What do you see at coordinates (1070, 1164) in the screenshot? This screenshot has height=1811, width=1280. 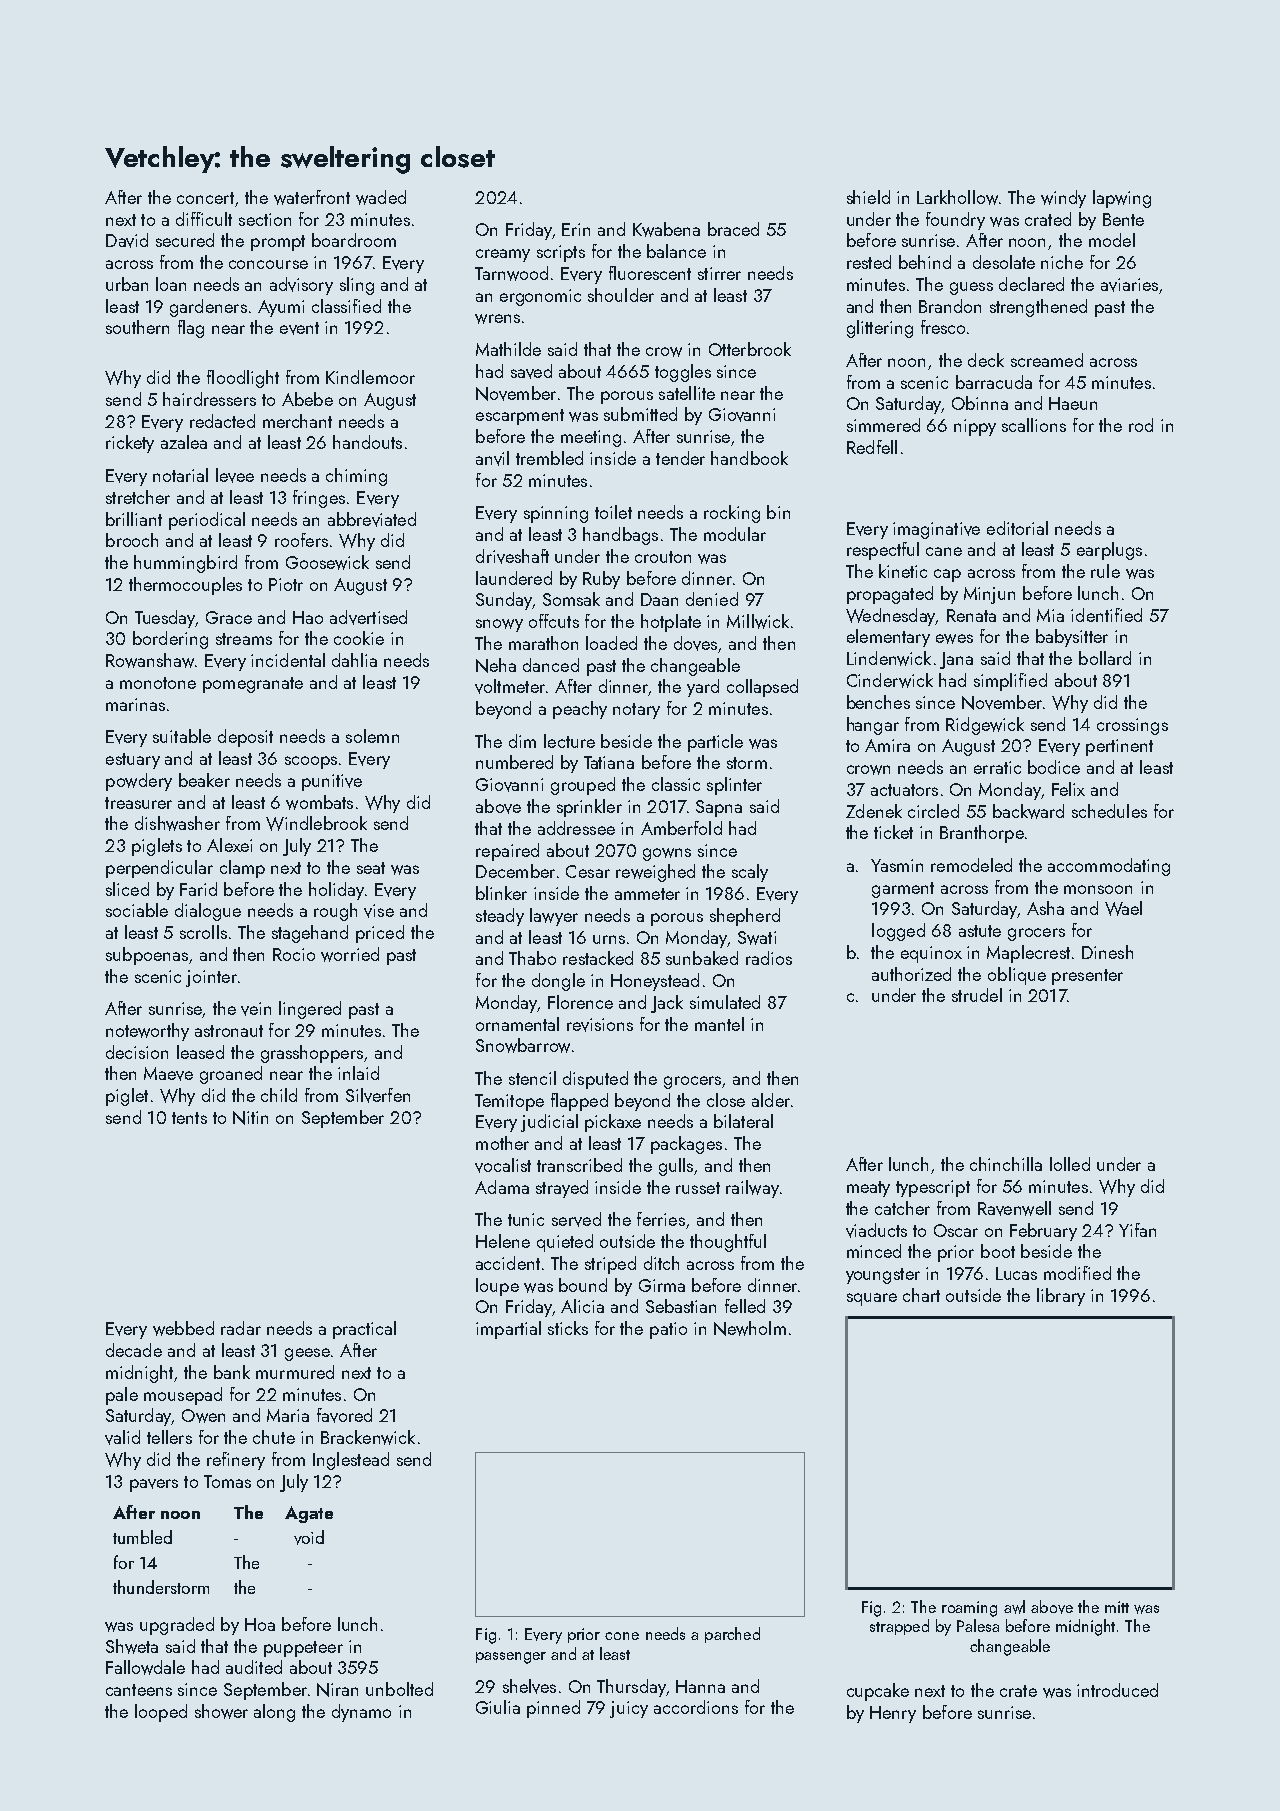 I see `lolled` at bounding box center [1070, 1164].
